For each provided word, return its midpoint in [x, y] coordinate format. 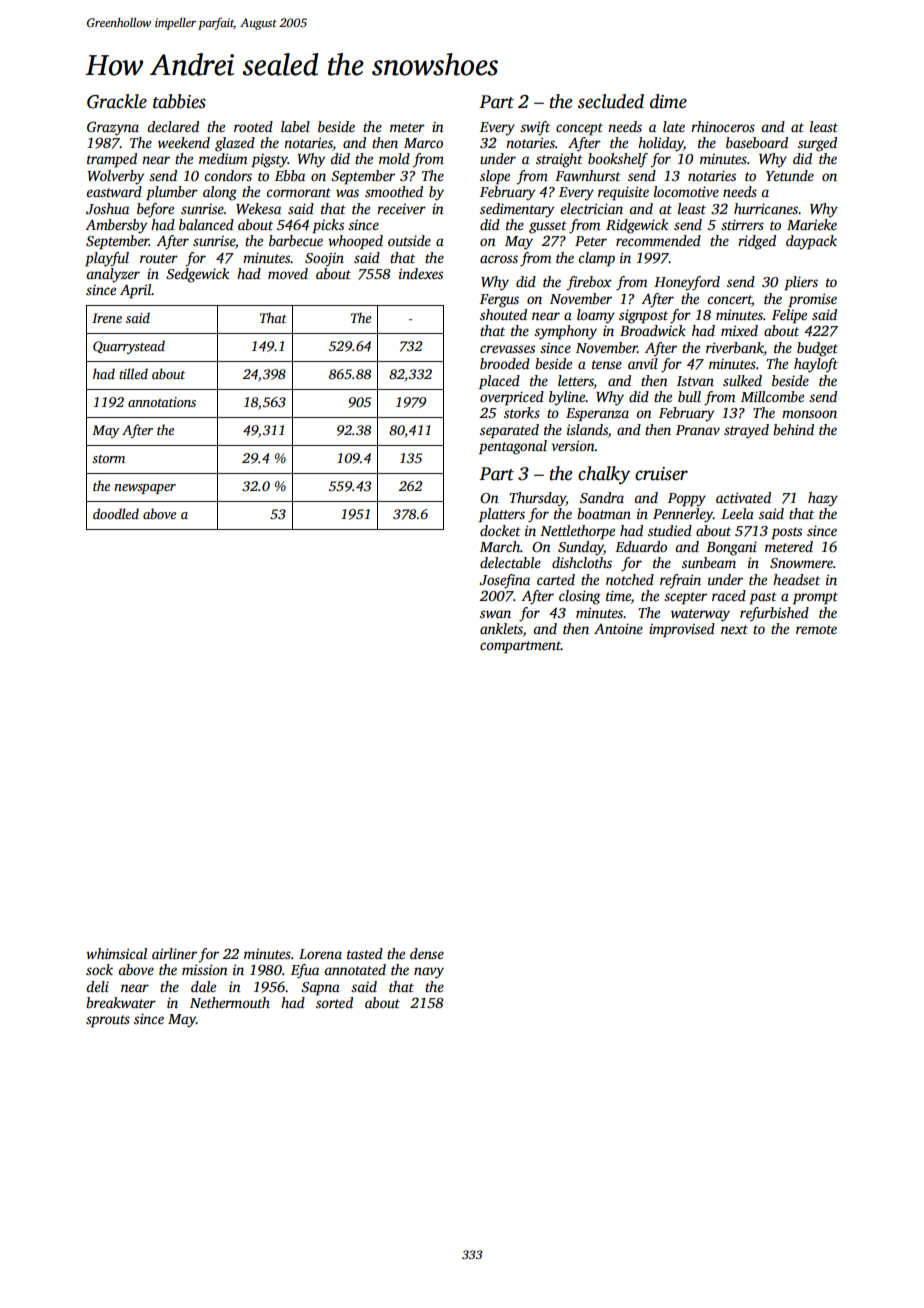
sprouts [108, 1021]
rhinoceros [723, 126]
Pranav [698, 430]
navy [429, 973]
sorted [334, 1002]
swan [495, 614]
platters [502, 515]
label [295, 126]
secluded [611, 101]
